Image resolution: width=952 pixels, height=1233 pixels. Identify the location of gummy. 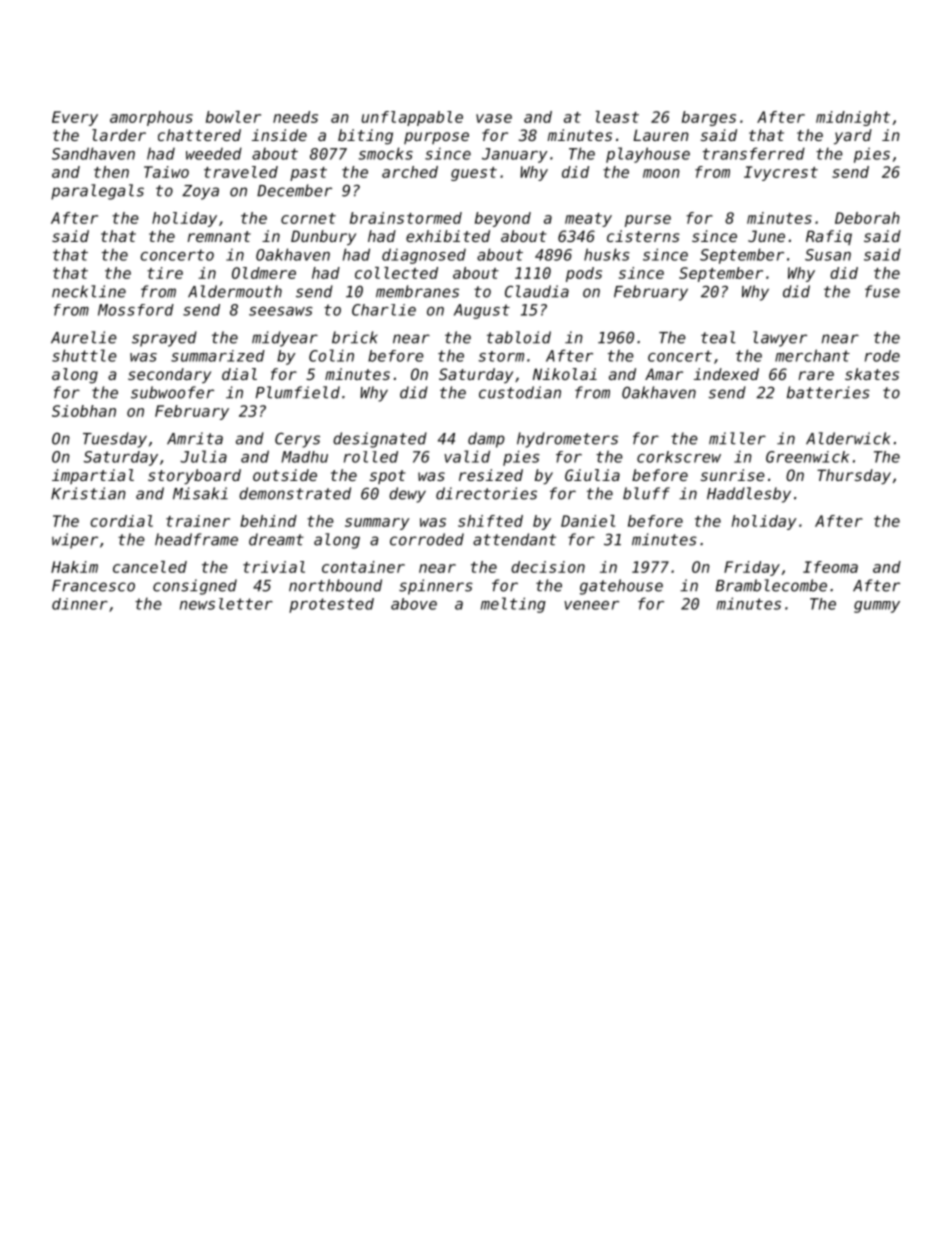
(877, 607).
